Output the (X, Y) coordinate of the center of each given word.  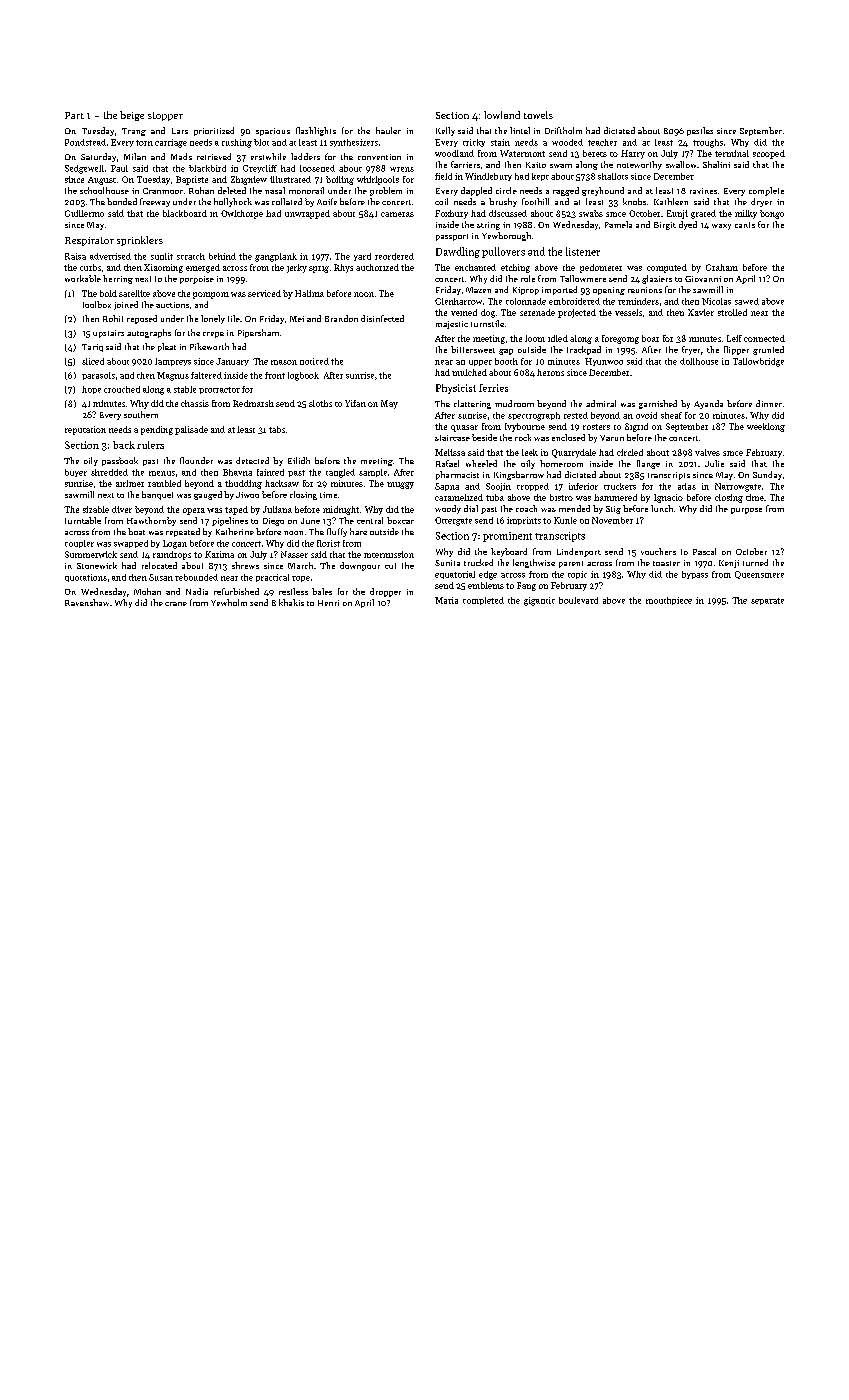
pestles (700, 131)
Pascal (704, 551)
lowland (502, 115)
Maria (446, 600)
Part (74, 115)
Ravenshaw (87, 602)
